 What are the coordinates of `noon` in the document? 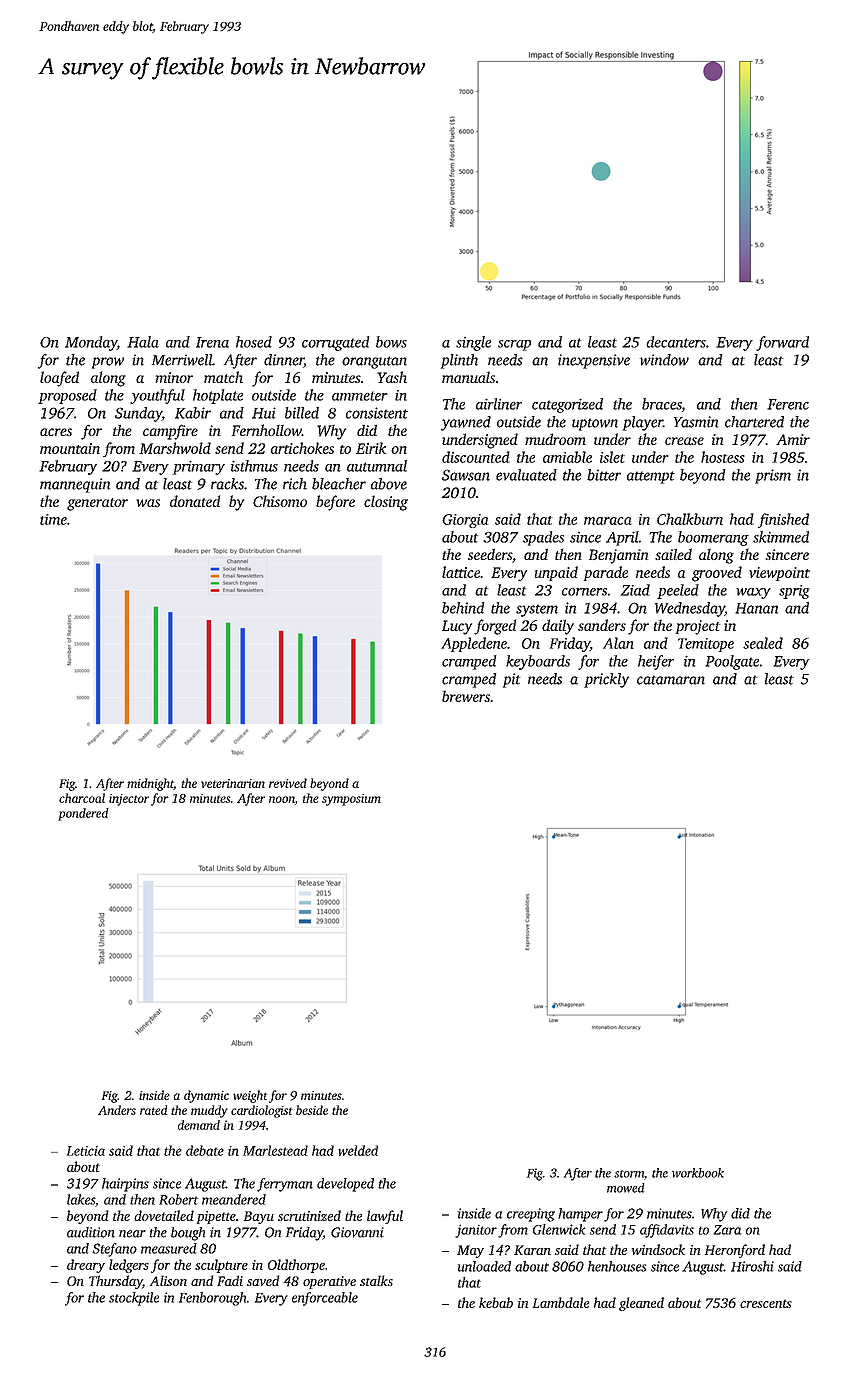 It's located at (282, 799).
